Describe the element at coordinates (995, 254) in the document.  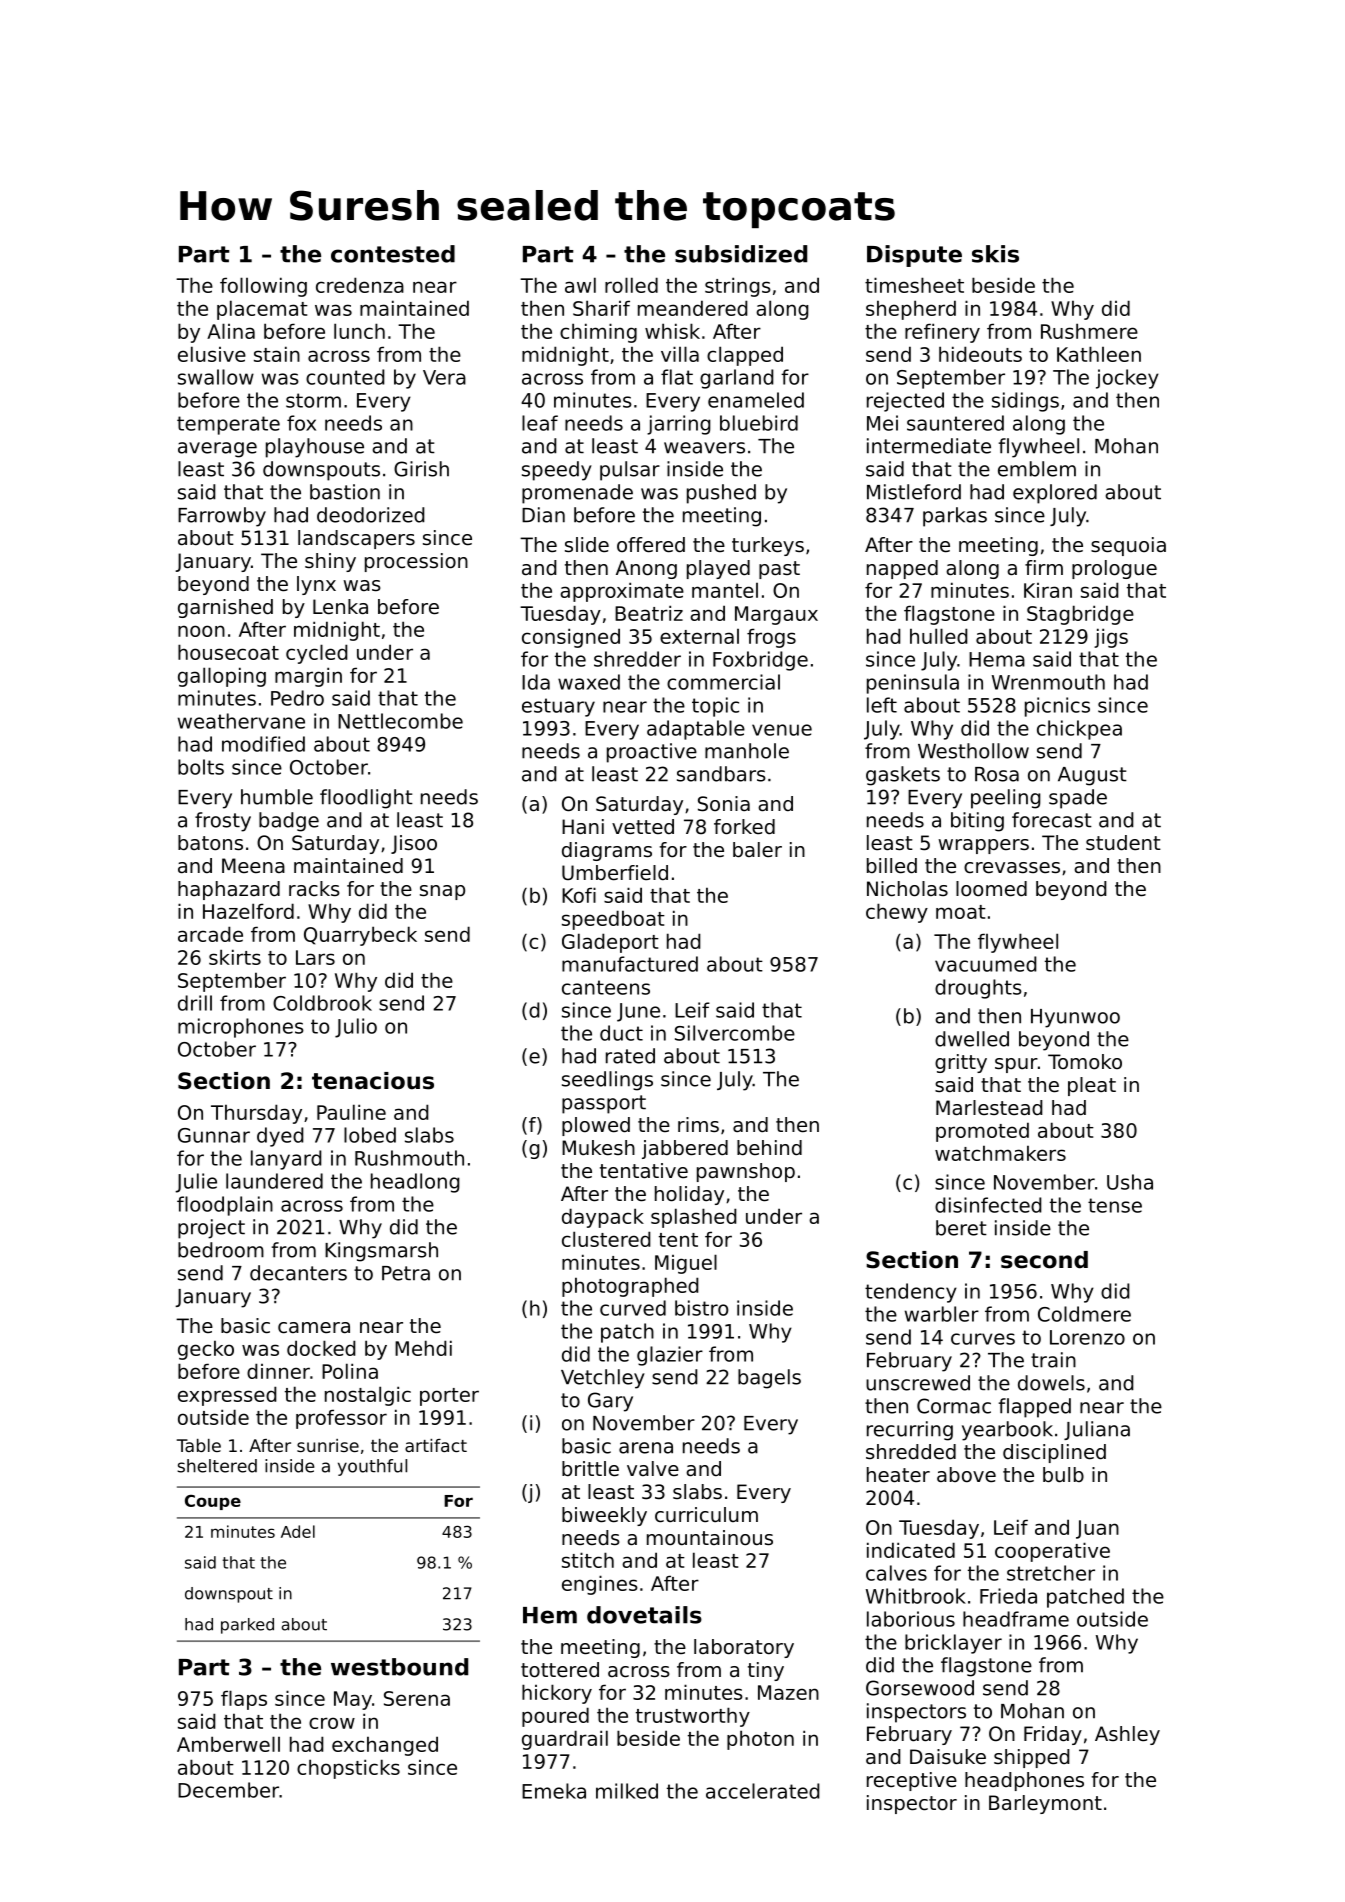
I see `skis` at that location.
